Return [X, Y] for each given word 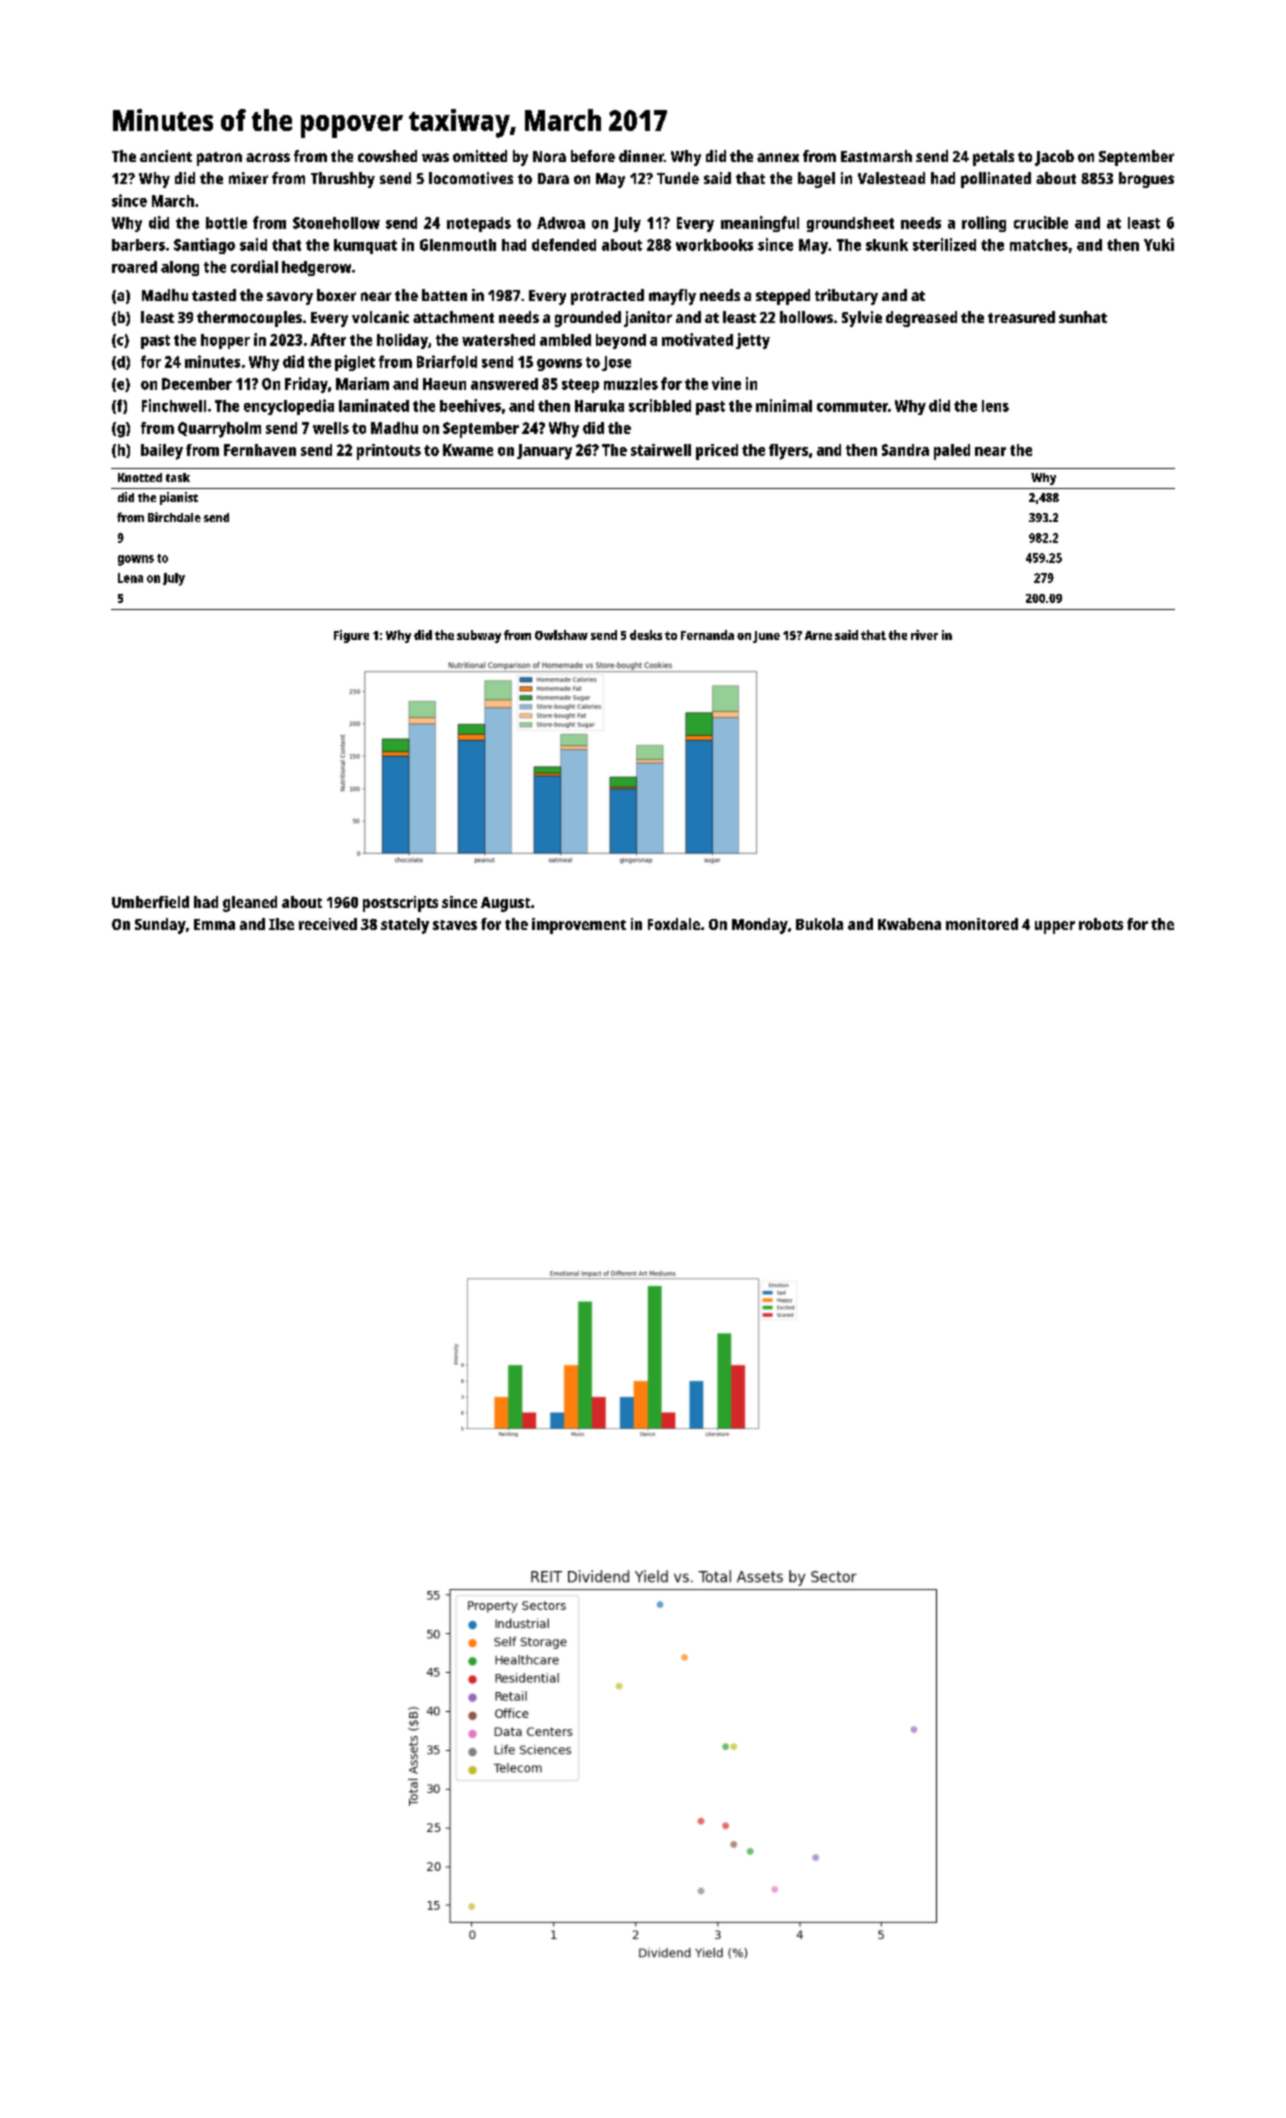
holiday [402, 341]
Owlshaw [561, 635]
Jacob [1054, 158]
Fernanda [707, 635]
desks [646, 635]
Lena [130, 578]
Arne [818, 635]
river [924, 635]
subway [479, 636]
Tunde [678, 178]
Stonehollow [336, 223]
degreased [921, 319]
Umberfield [150, 902]
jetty [753, 341]
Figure [351, 636]
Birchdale [174, 517]
